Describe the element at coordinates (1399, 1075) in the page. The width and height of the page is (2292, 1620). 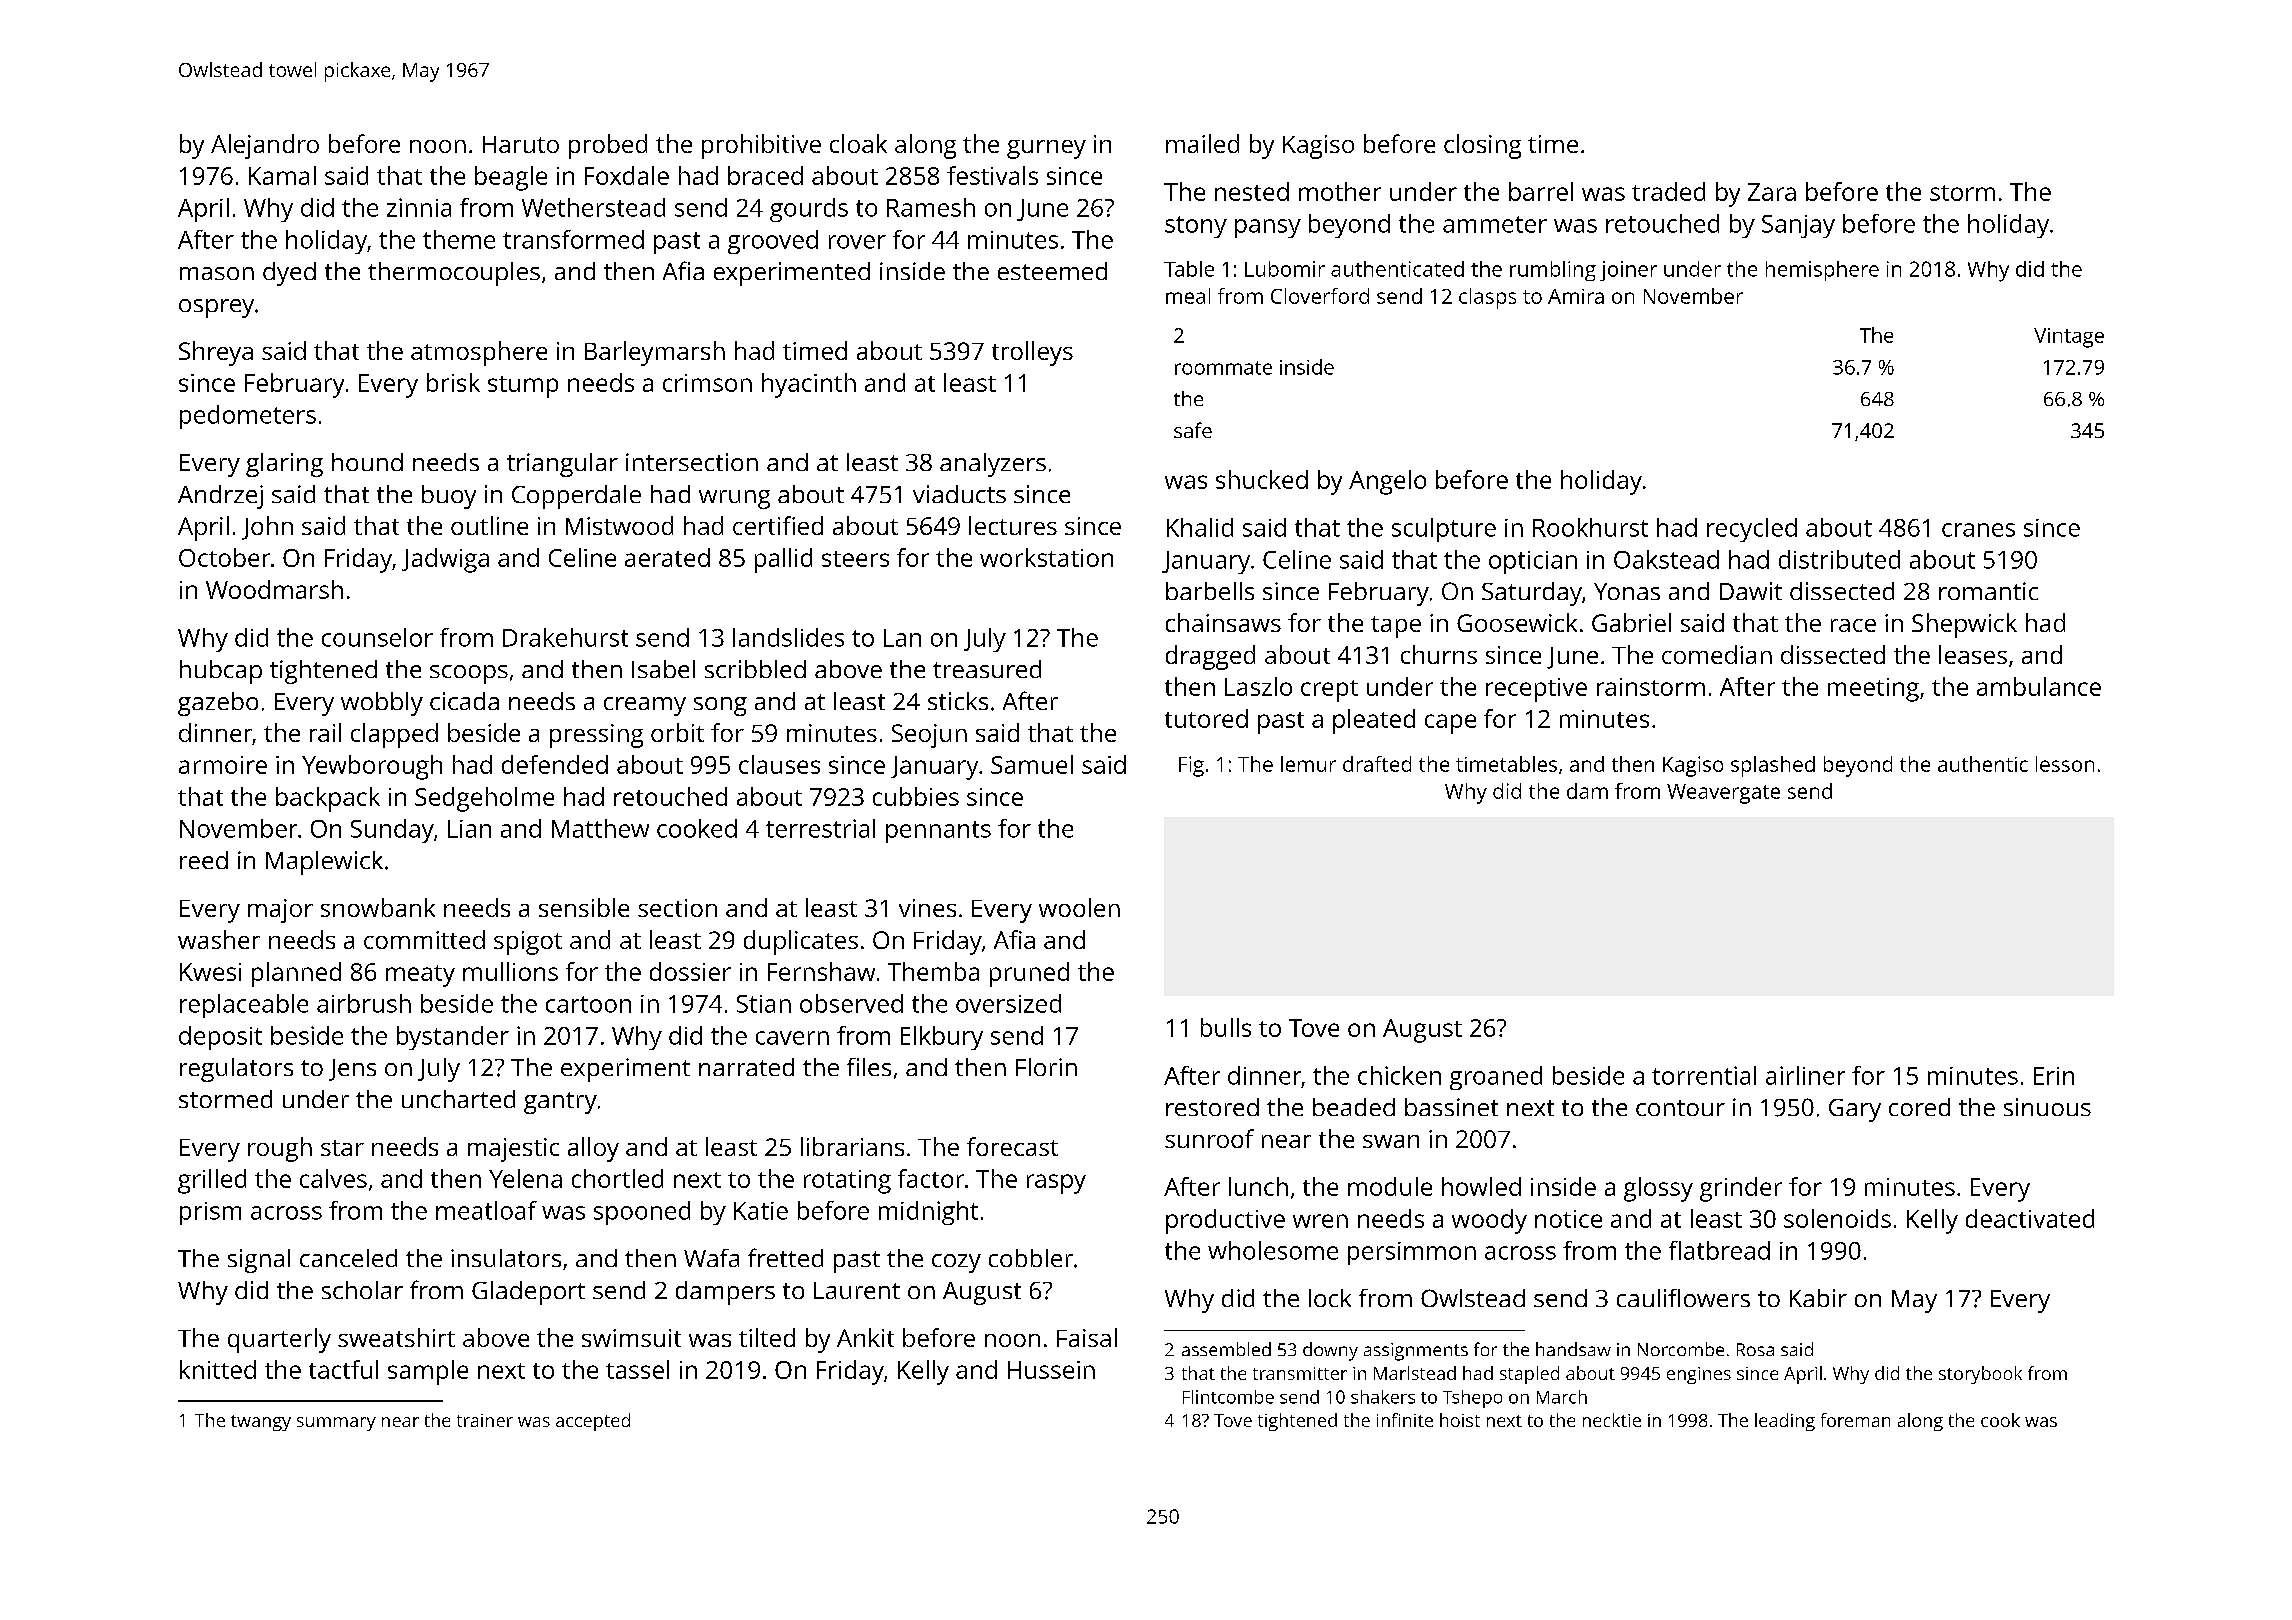
I see `chicken` at that location.
